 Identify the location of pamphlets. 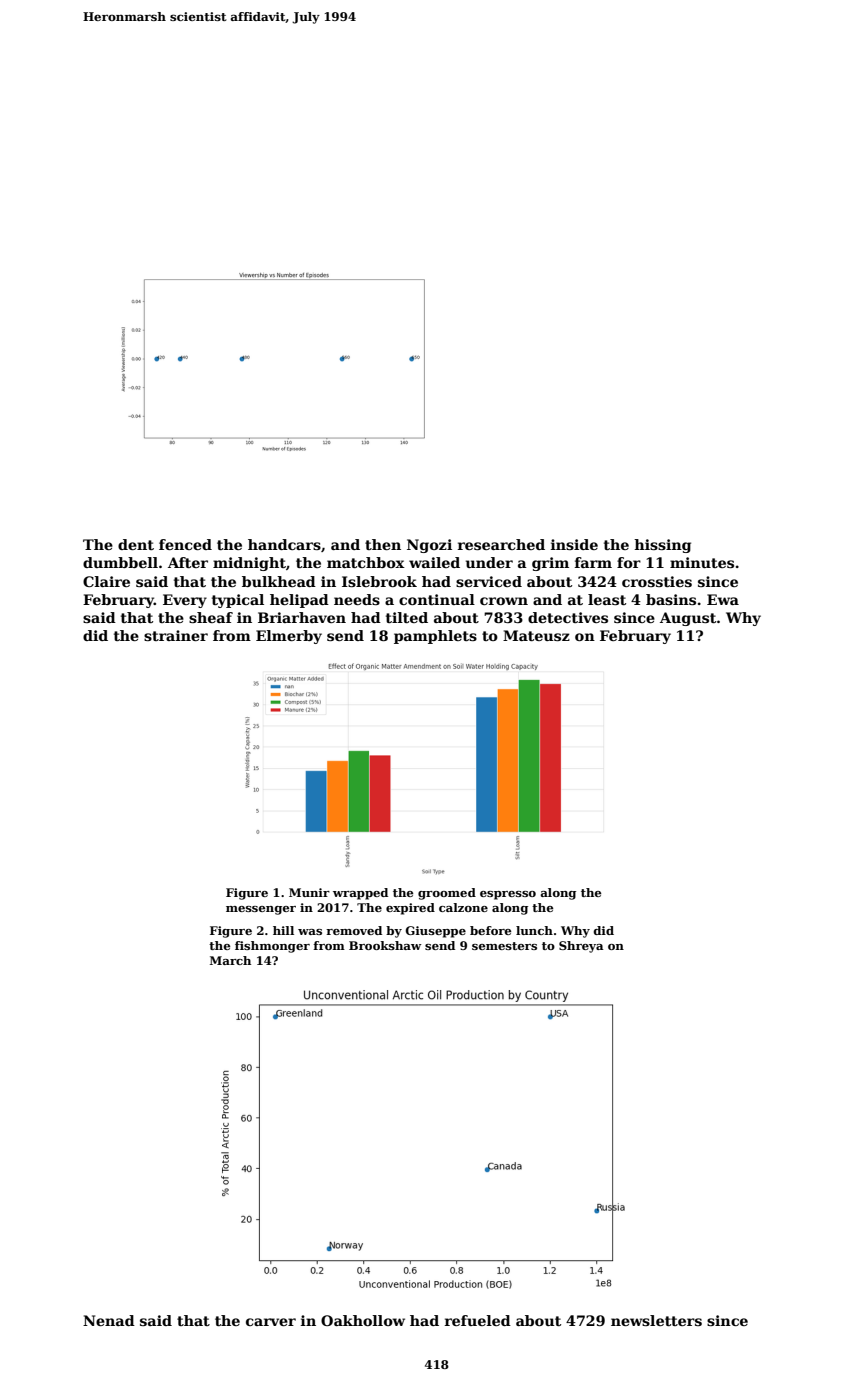
(435, 637).
